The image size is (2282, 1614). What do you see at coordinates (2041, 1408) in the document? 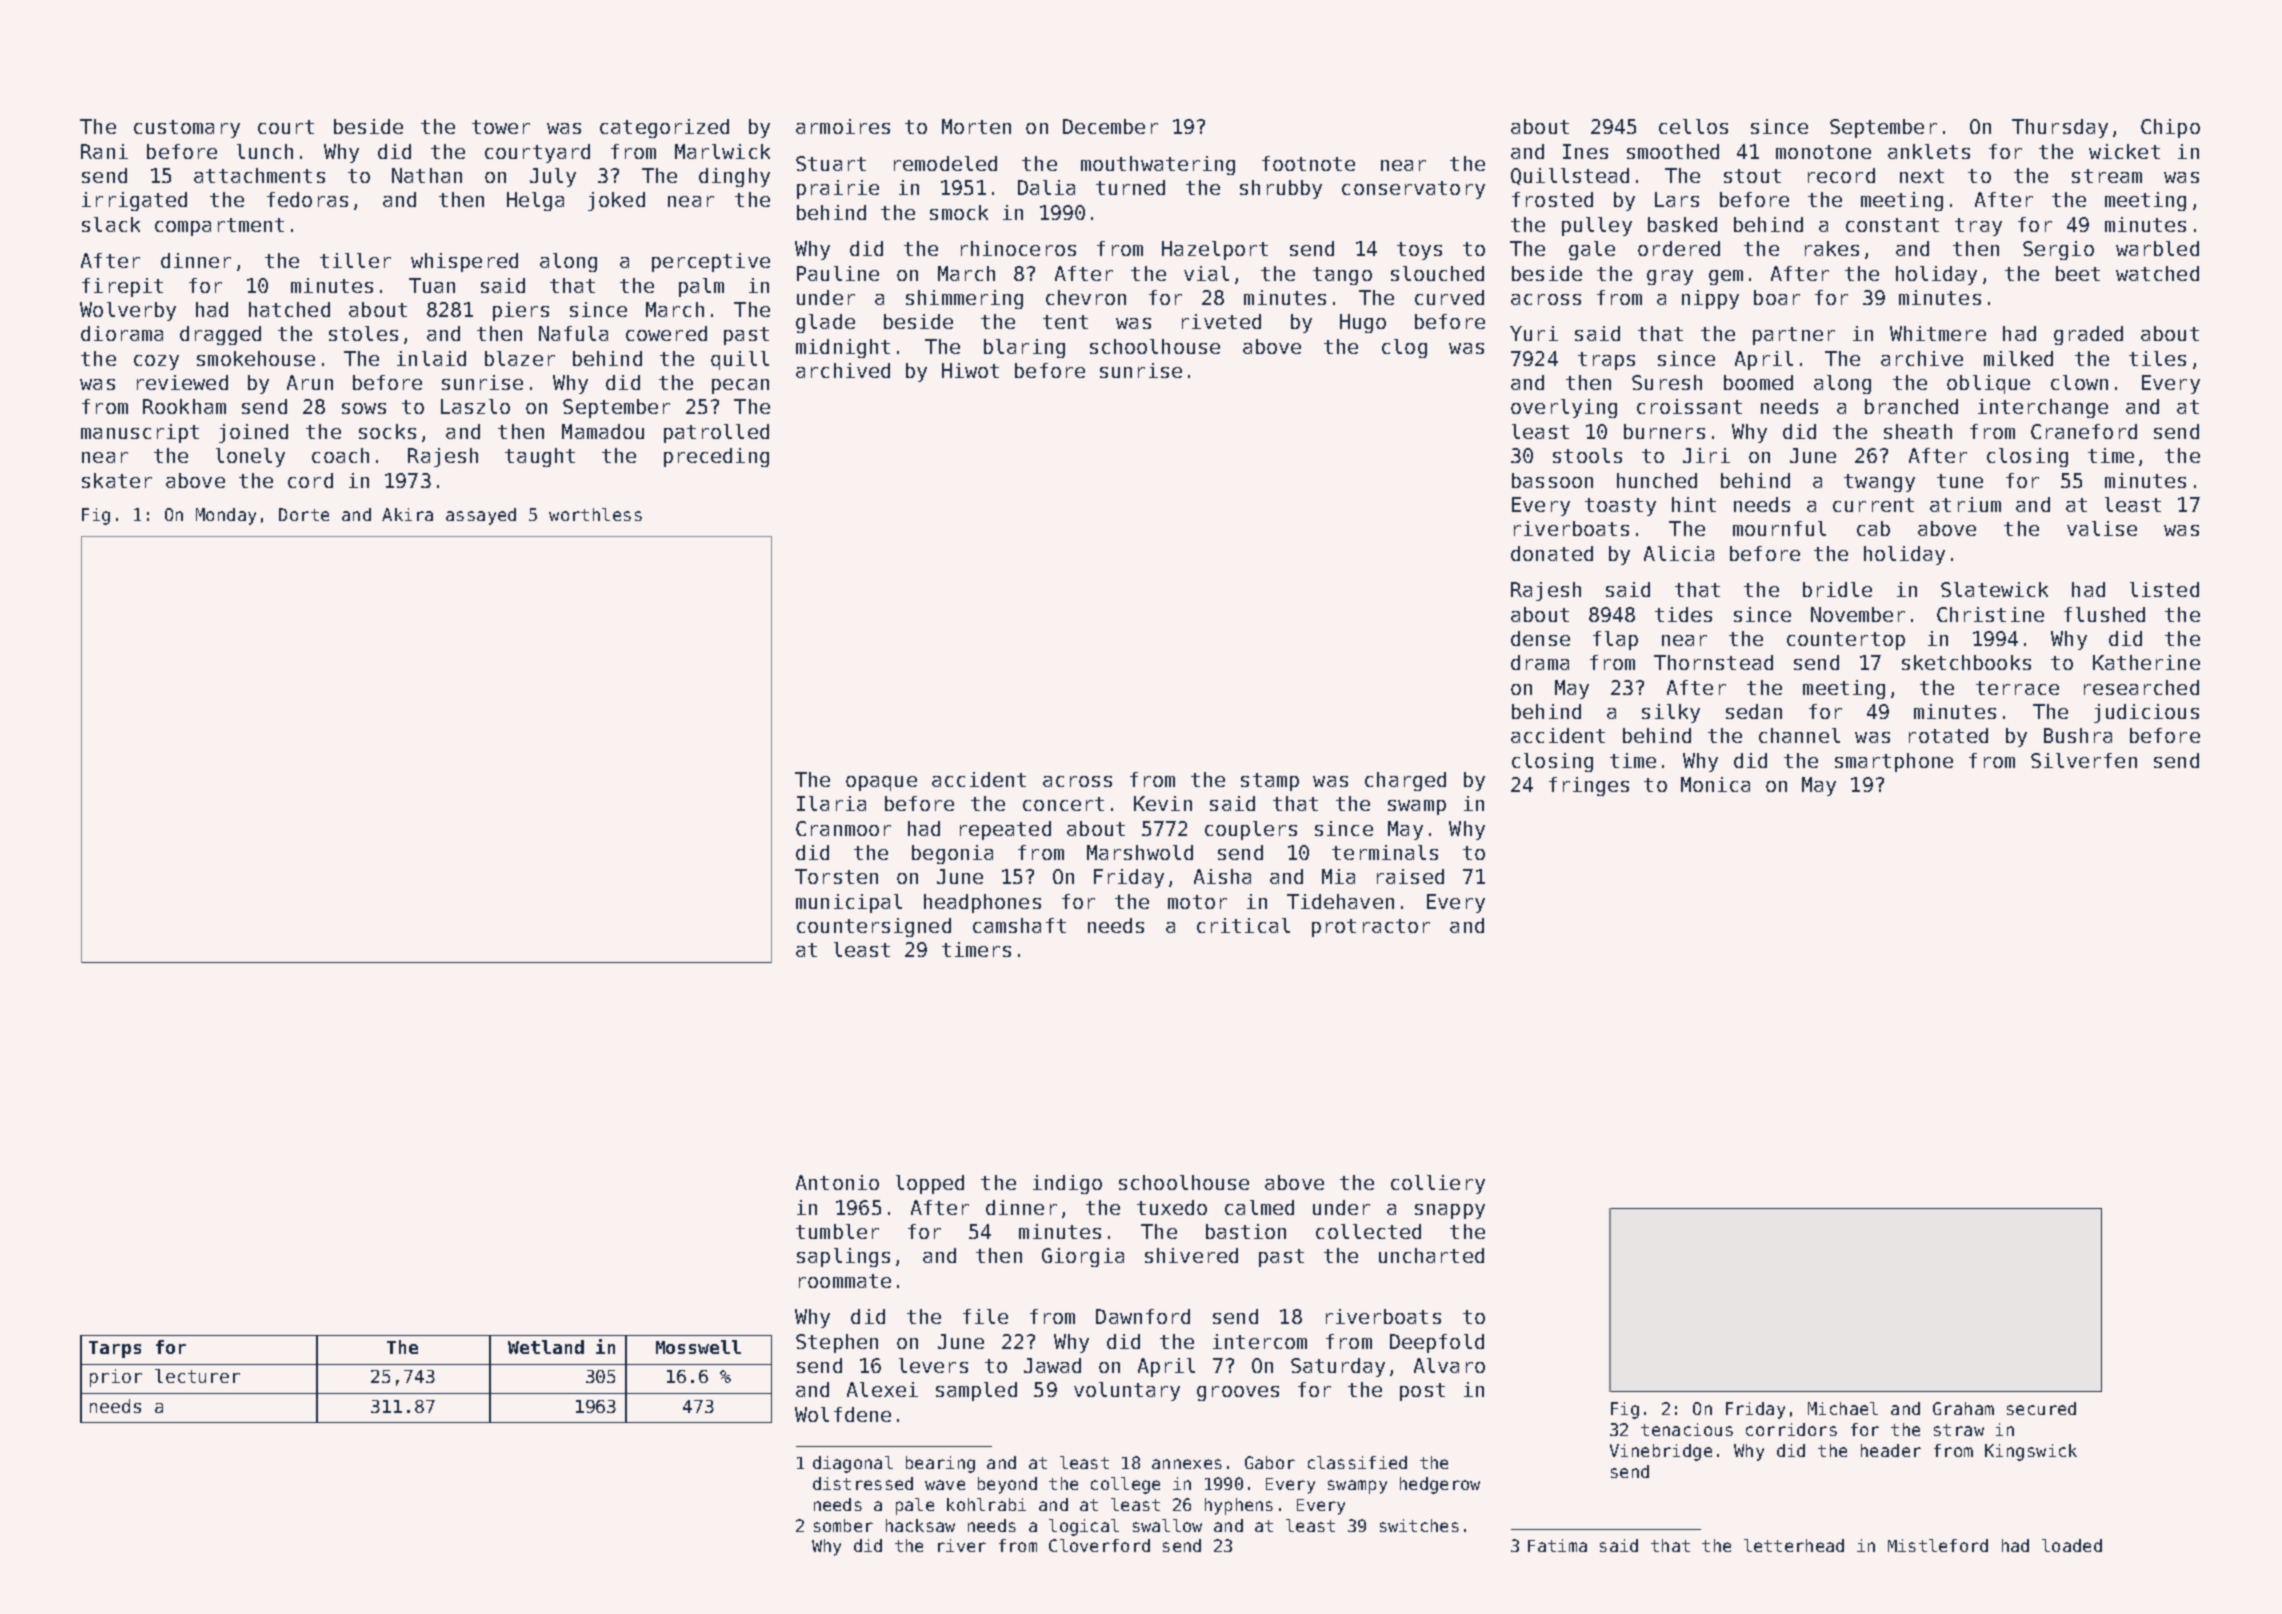
I see `secured` at bounding box center [2041, 1408].
